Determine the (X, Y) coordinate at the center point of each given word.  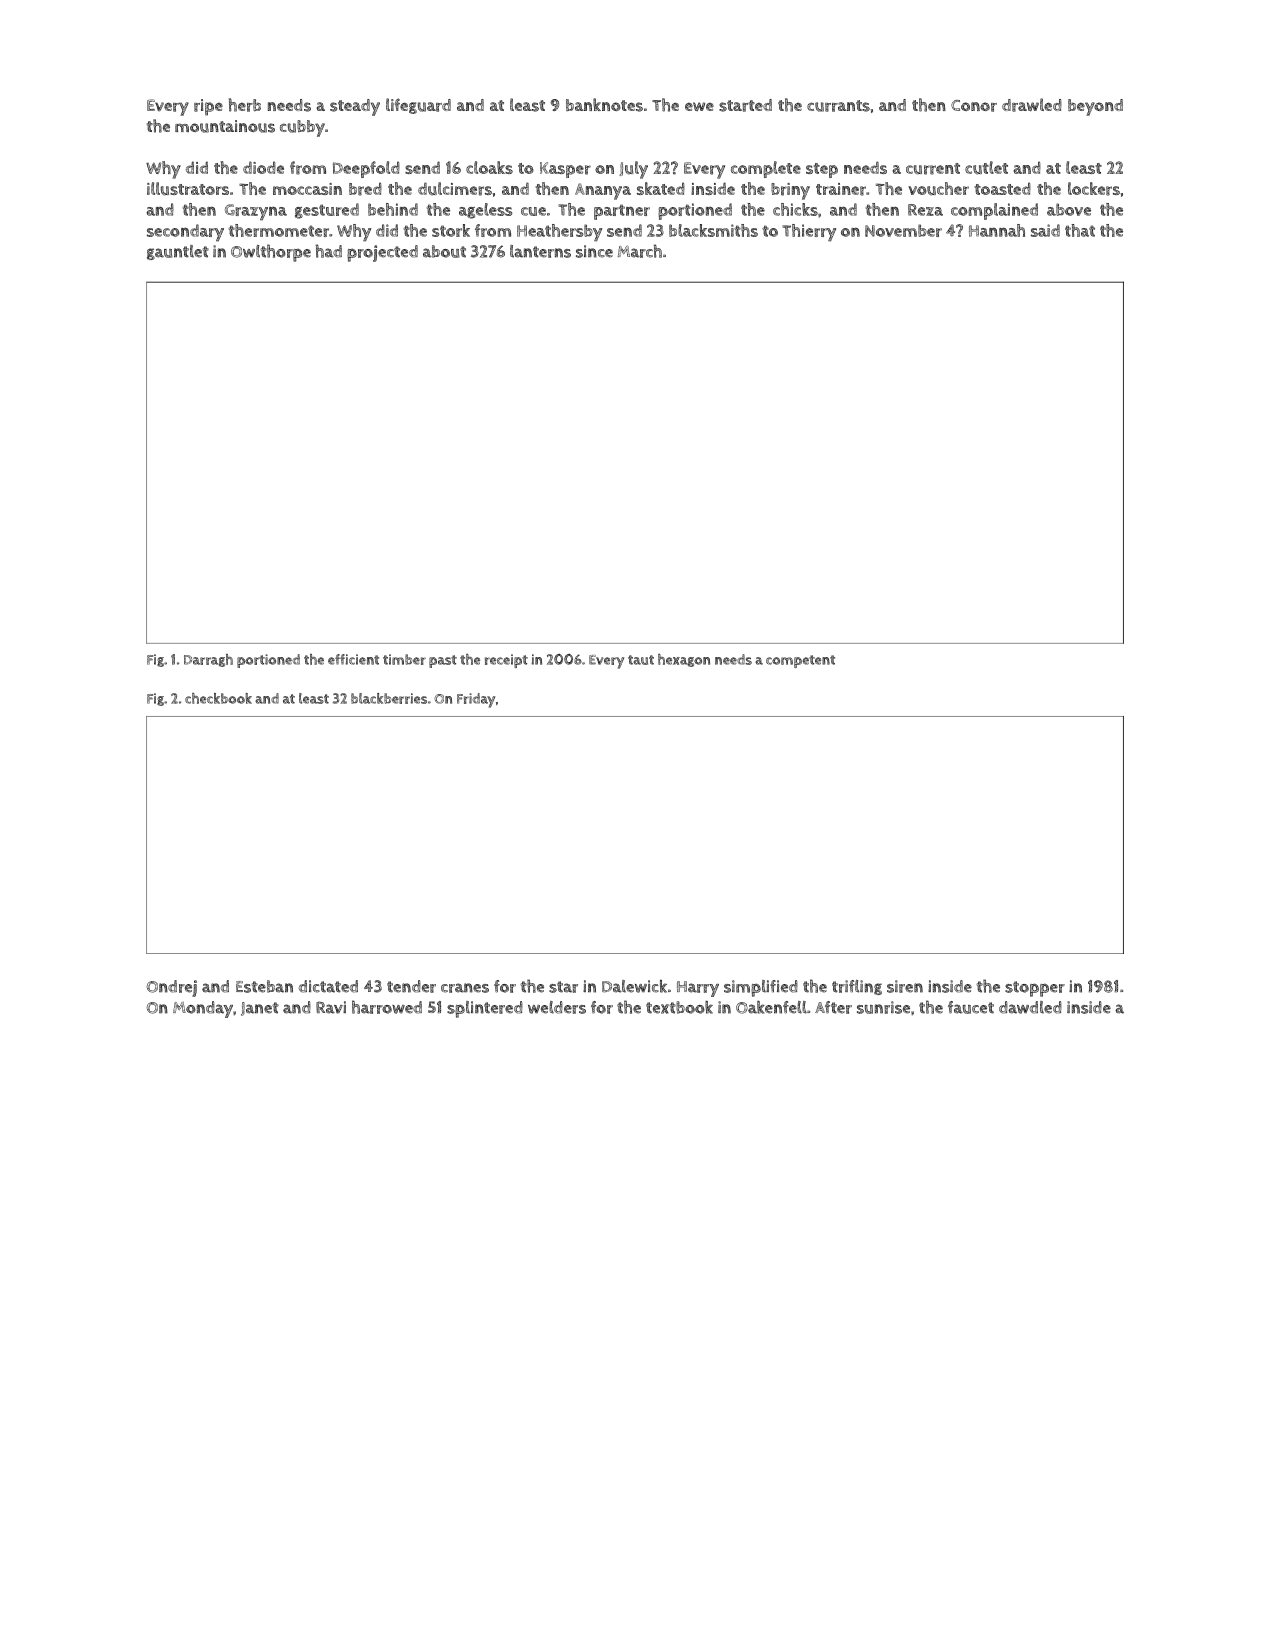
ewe (699, 106)
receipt (506, 661)
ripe (208, 107)
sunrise (883, 1007)
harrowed (387, 1007)
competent (800, 661)
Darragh (208, 660)
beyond (1095, 107)
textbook (679, 1007)
